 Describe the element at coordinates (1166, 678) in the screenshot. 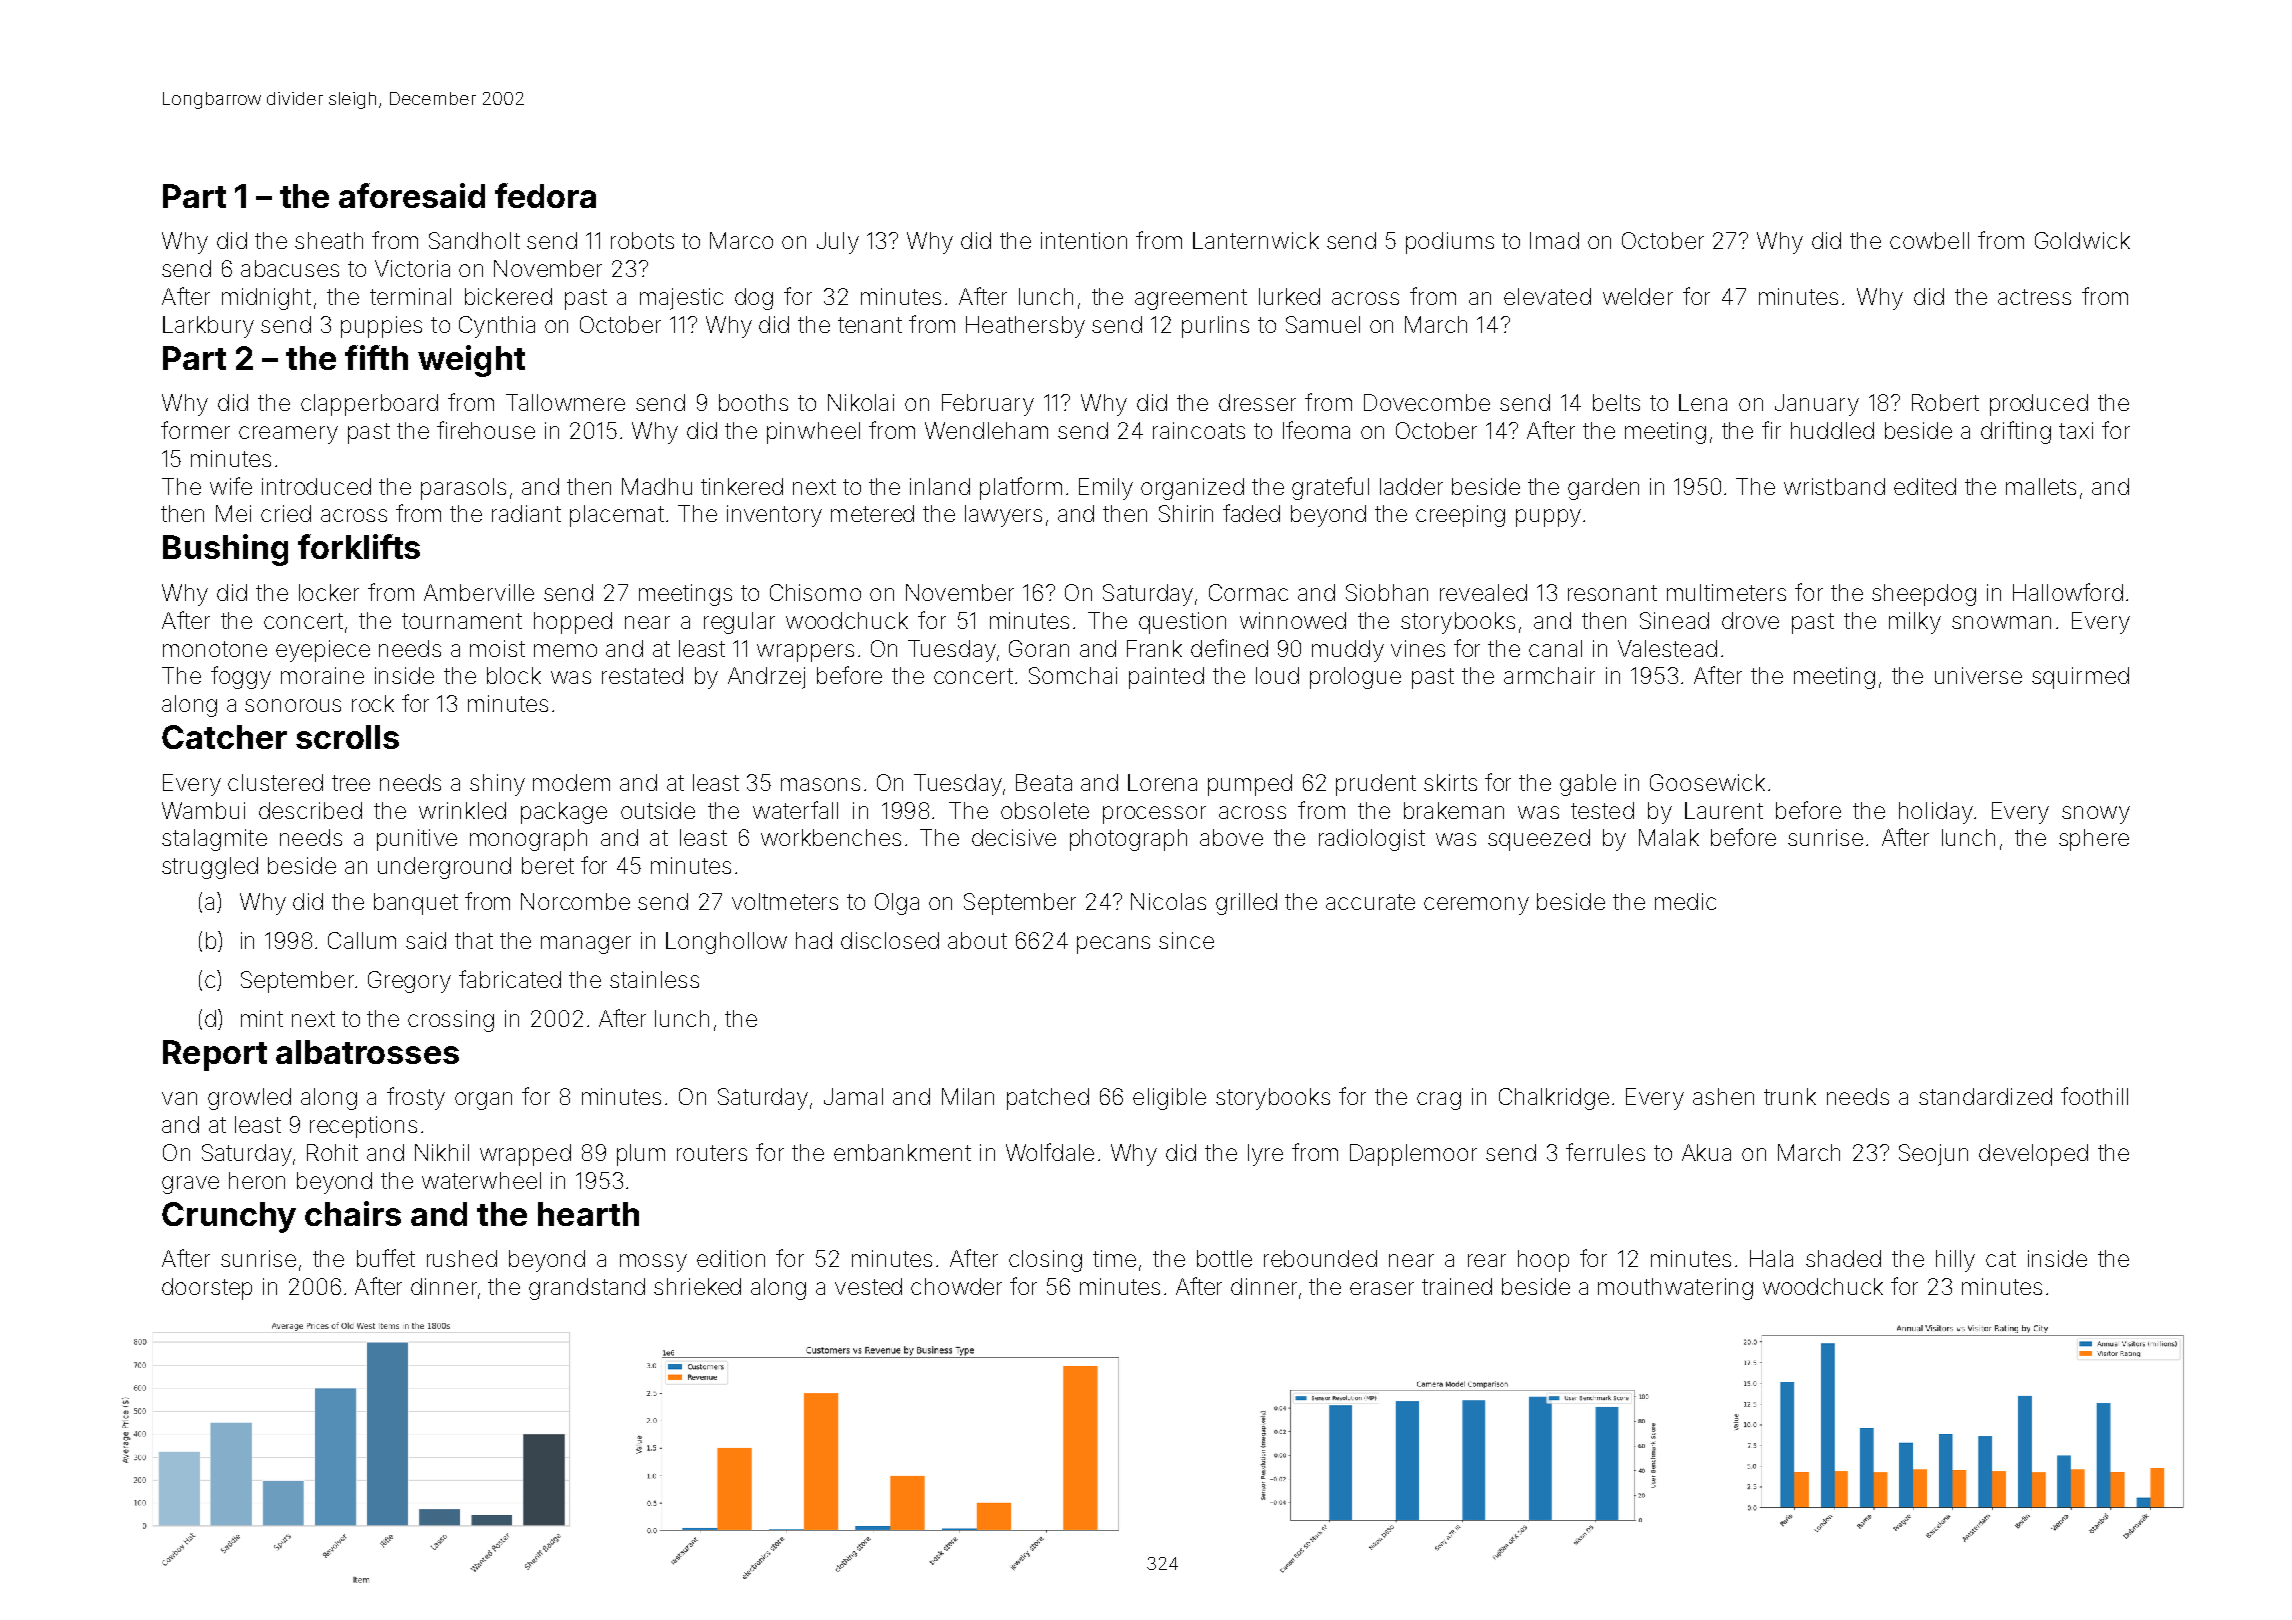

I see `painted` at that location.
